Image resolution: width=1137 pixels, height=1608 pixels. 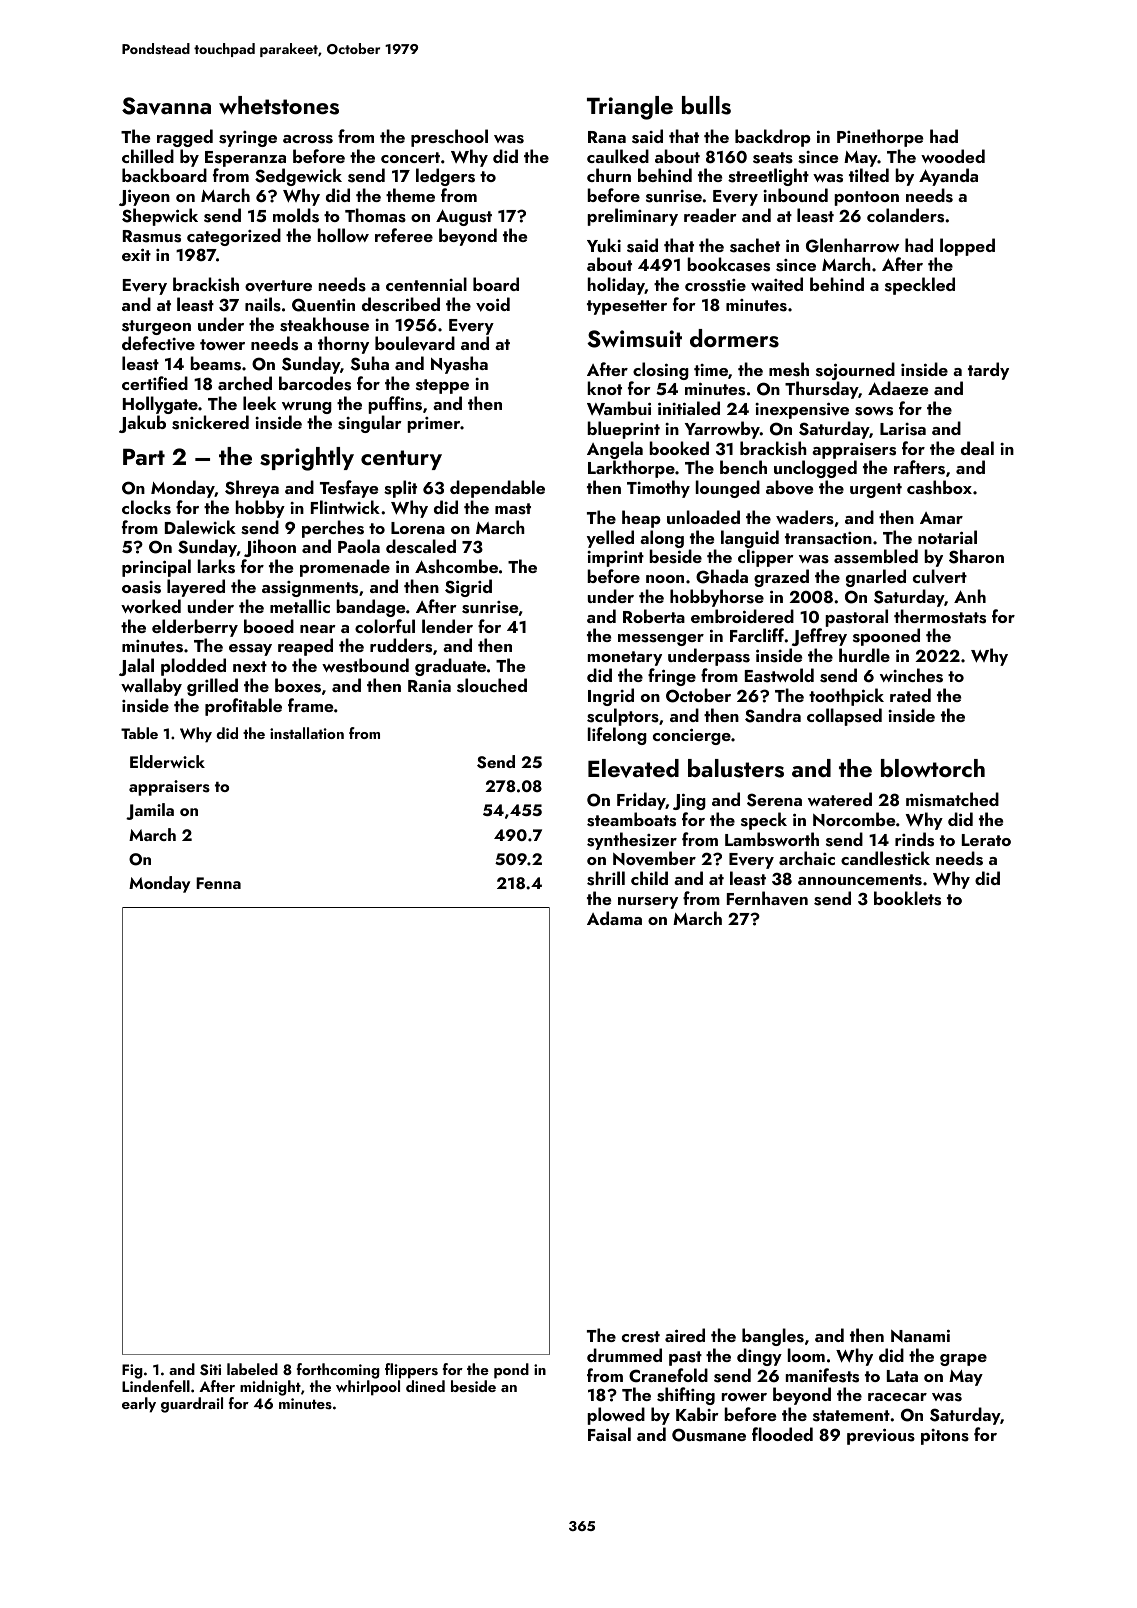 What do you see at coordinates (338, 1371) in the document?
I see `forthcoming` at bounding box center [338, 1371].
